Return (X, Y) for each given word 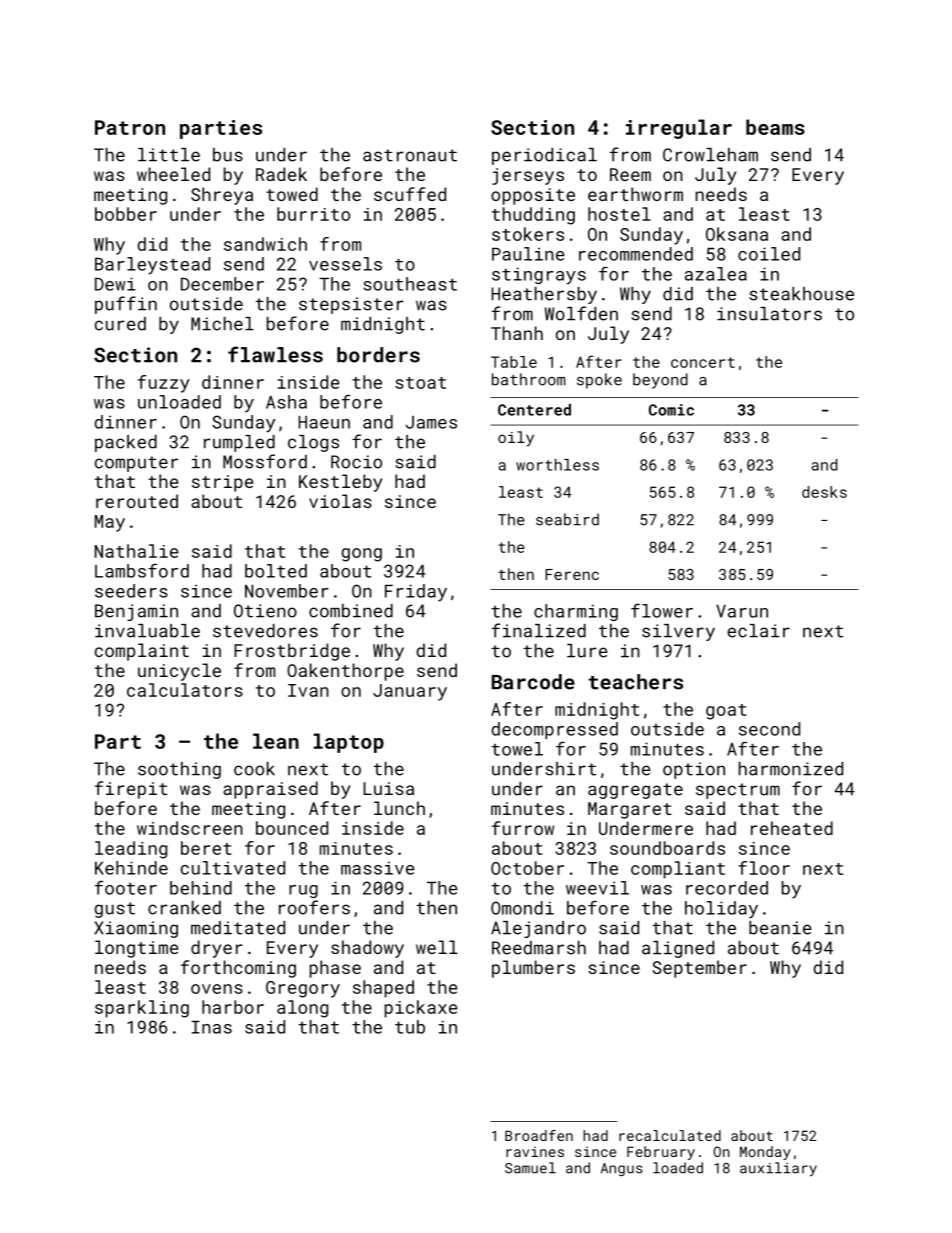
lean (276, 741)
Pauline (528, 254)
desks (824, 492)
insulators (769, 314)
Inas (212, 1027)
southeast (410, 284)
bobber (126, 214)
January (410, 692)
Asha (286, 402)
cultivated (233, 868)
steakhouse (801, 294)
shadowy (367, 949)
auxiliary (778, 1169)
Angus (622, 1169)
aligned (678, 949)
